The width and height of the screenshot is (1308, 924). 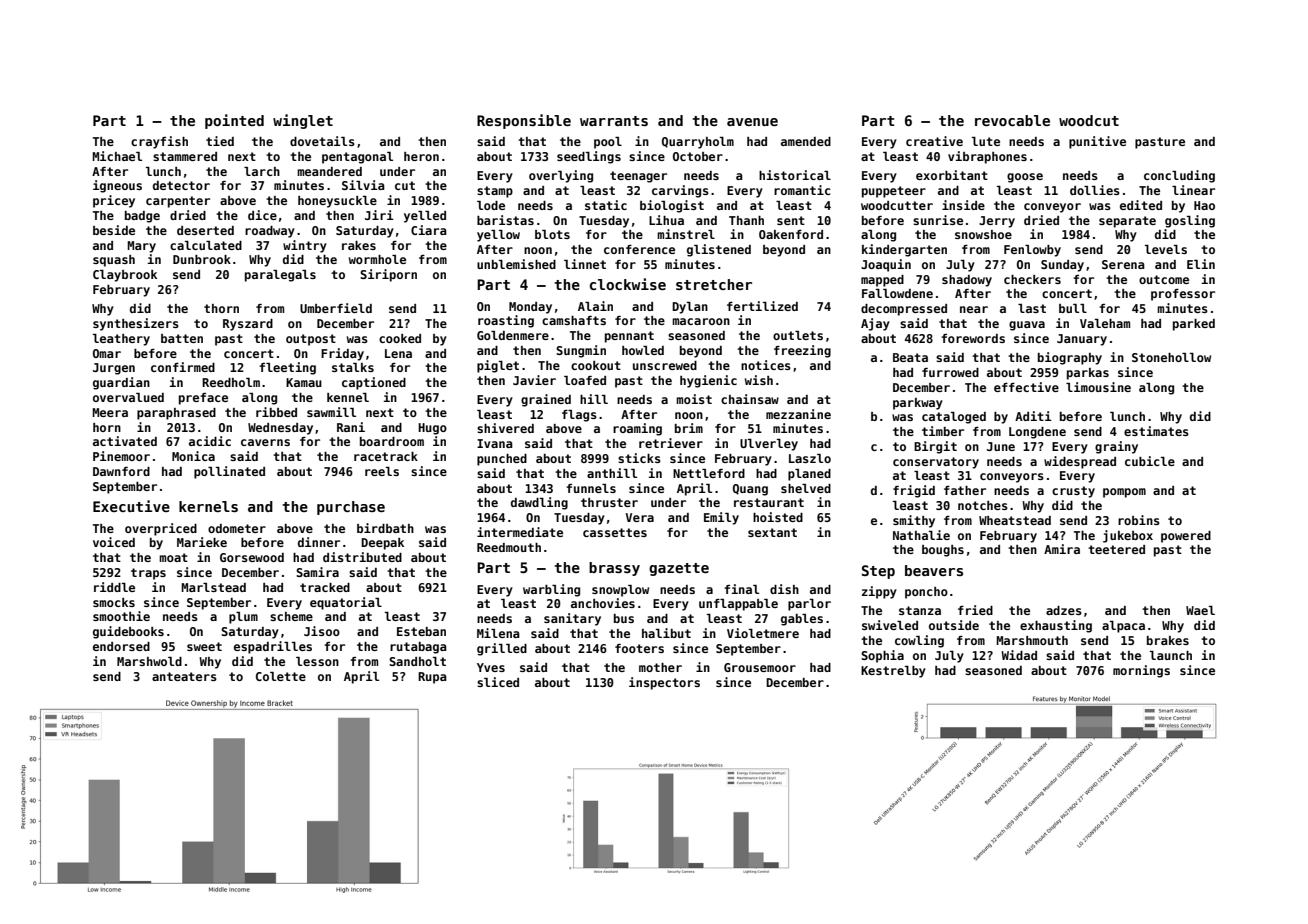 I want to click on sticks, so click(x=639, y=458).
